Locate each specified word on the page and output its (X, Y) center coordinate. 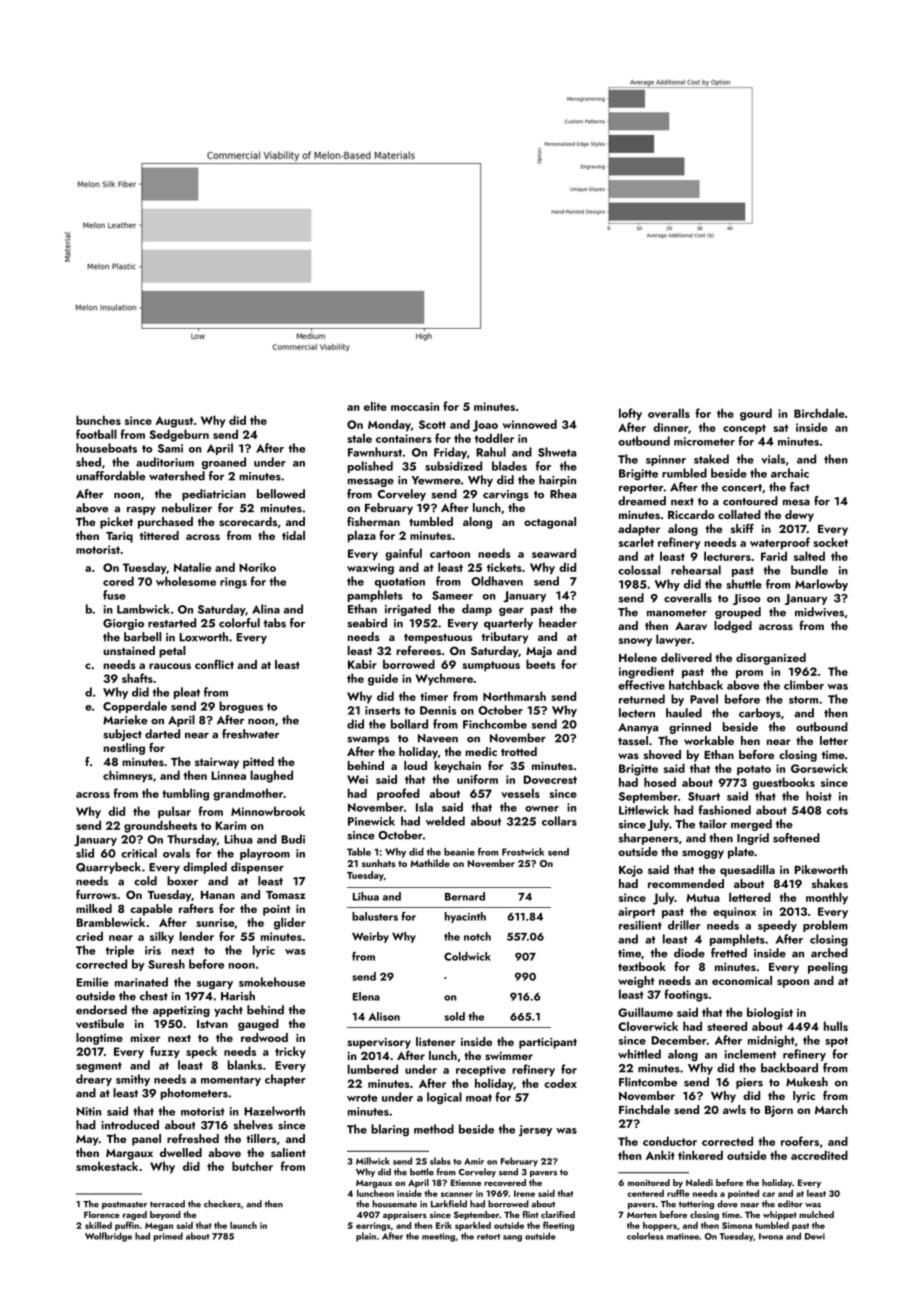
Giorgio (123, 624)
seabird (367, 623)
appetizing (181, 1011)
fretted (729, 953)
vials (773, 459)
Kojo (631, 871)
